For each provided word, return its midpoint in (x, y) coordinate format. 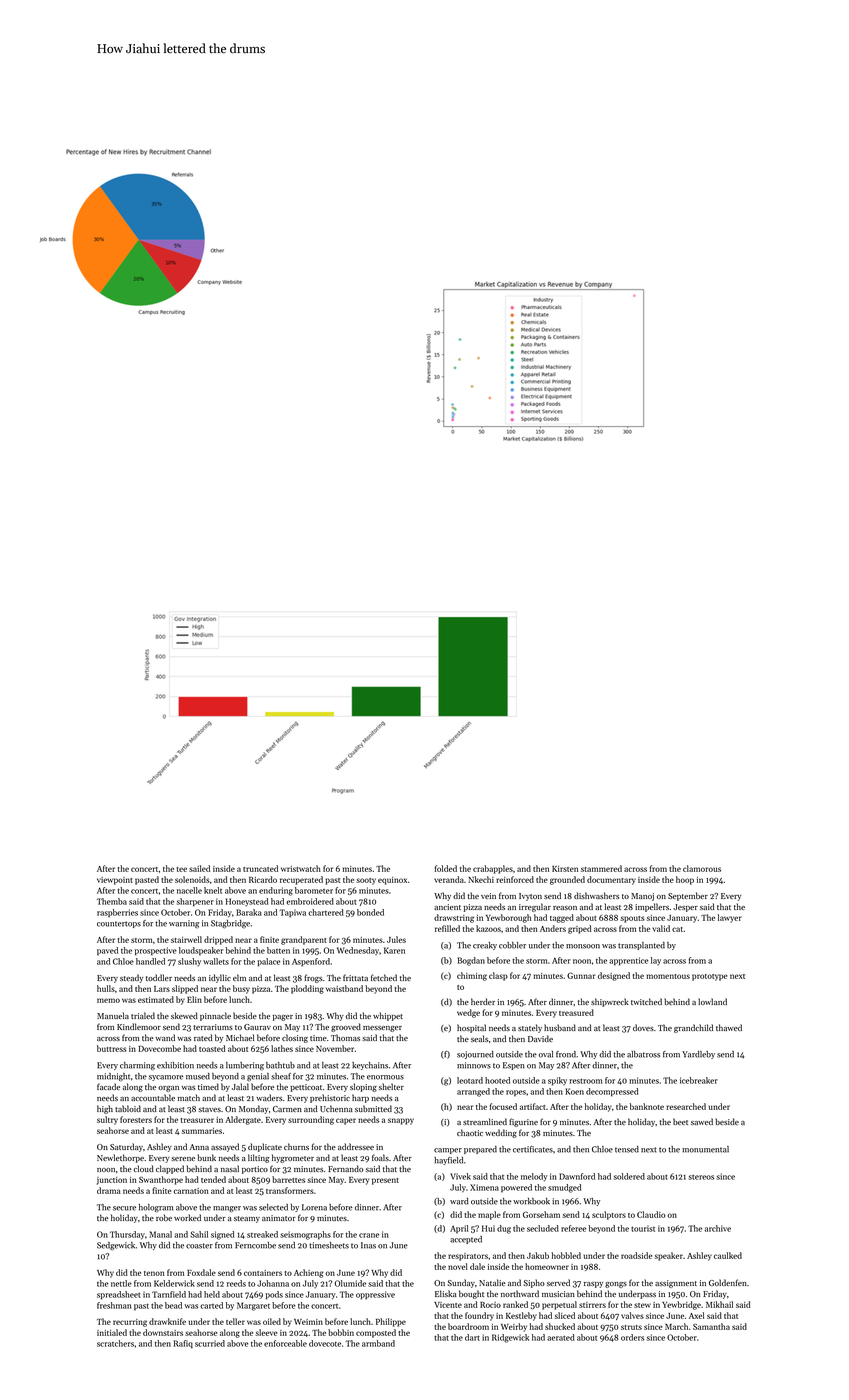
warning (184, 924)
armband (378, 1343)
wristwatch (301, 868)
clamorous (702, 868)
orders (633, 1337)
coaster (199, 1246)
